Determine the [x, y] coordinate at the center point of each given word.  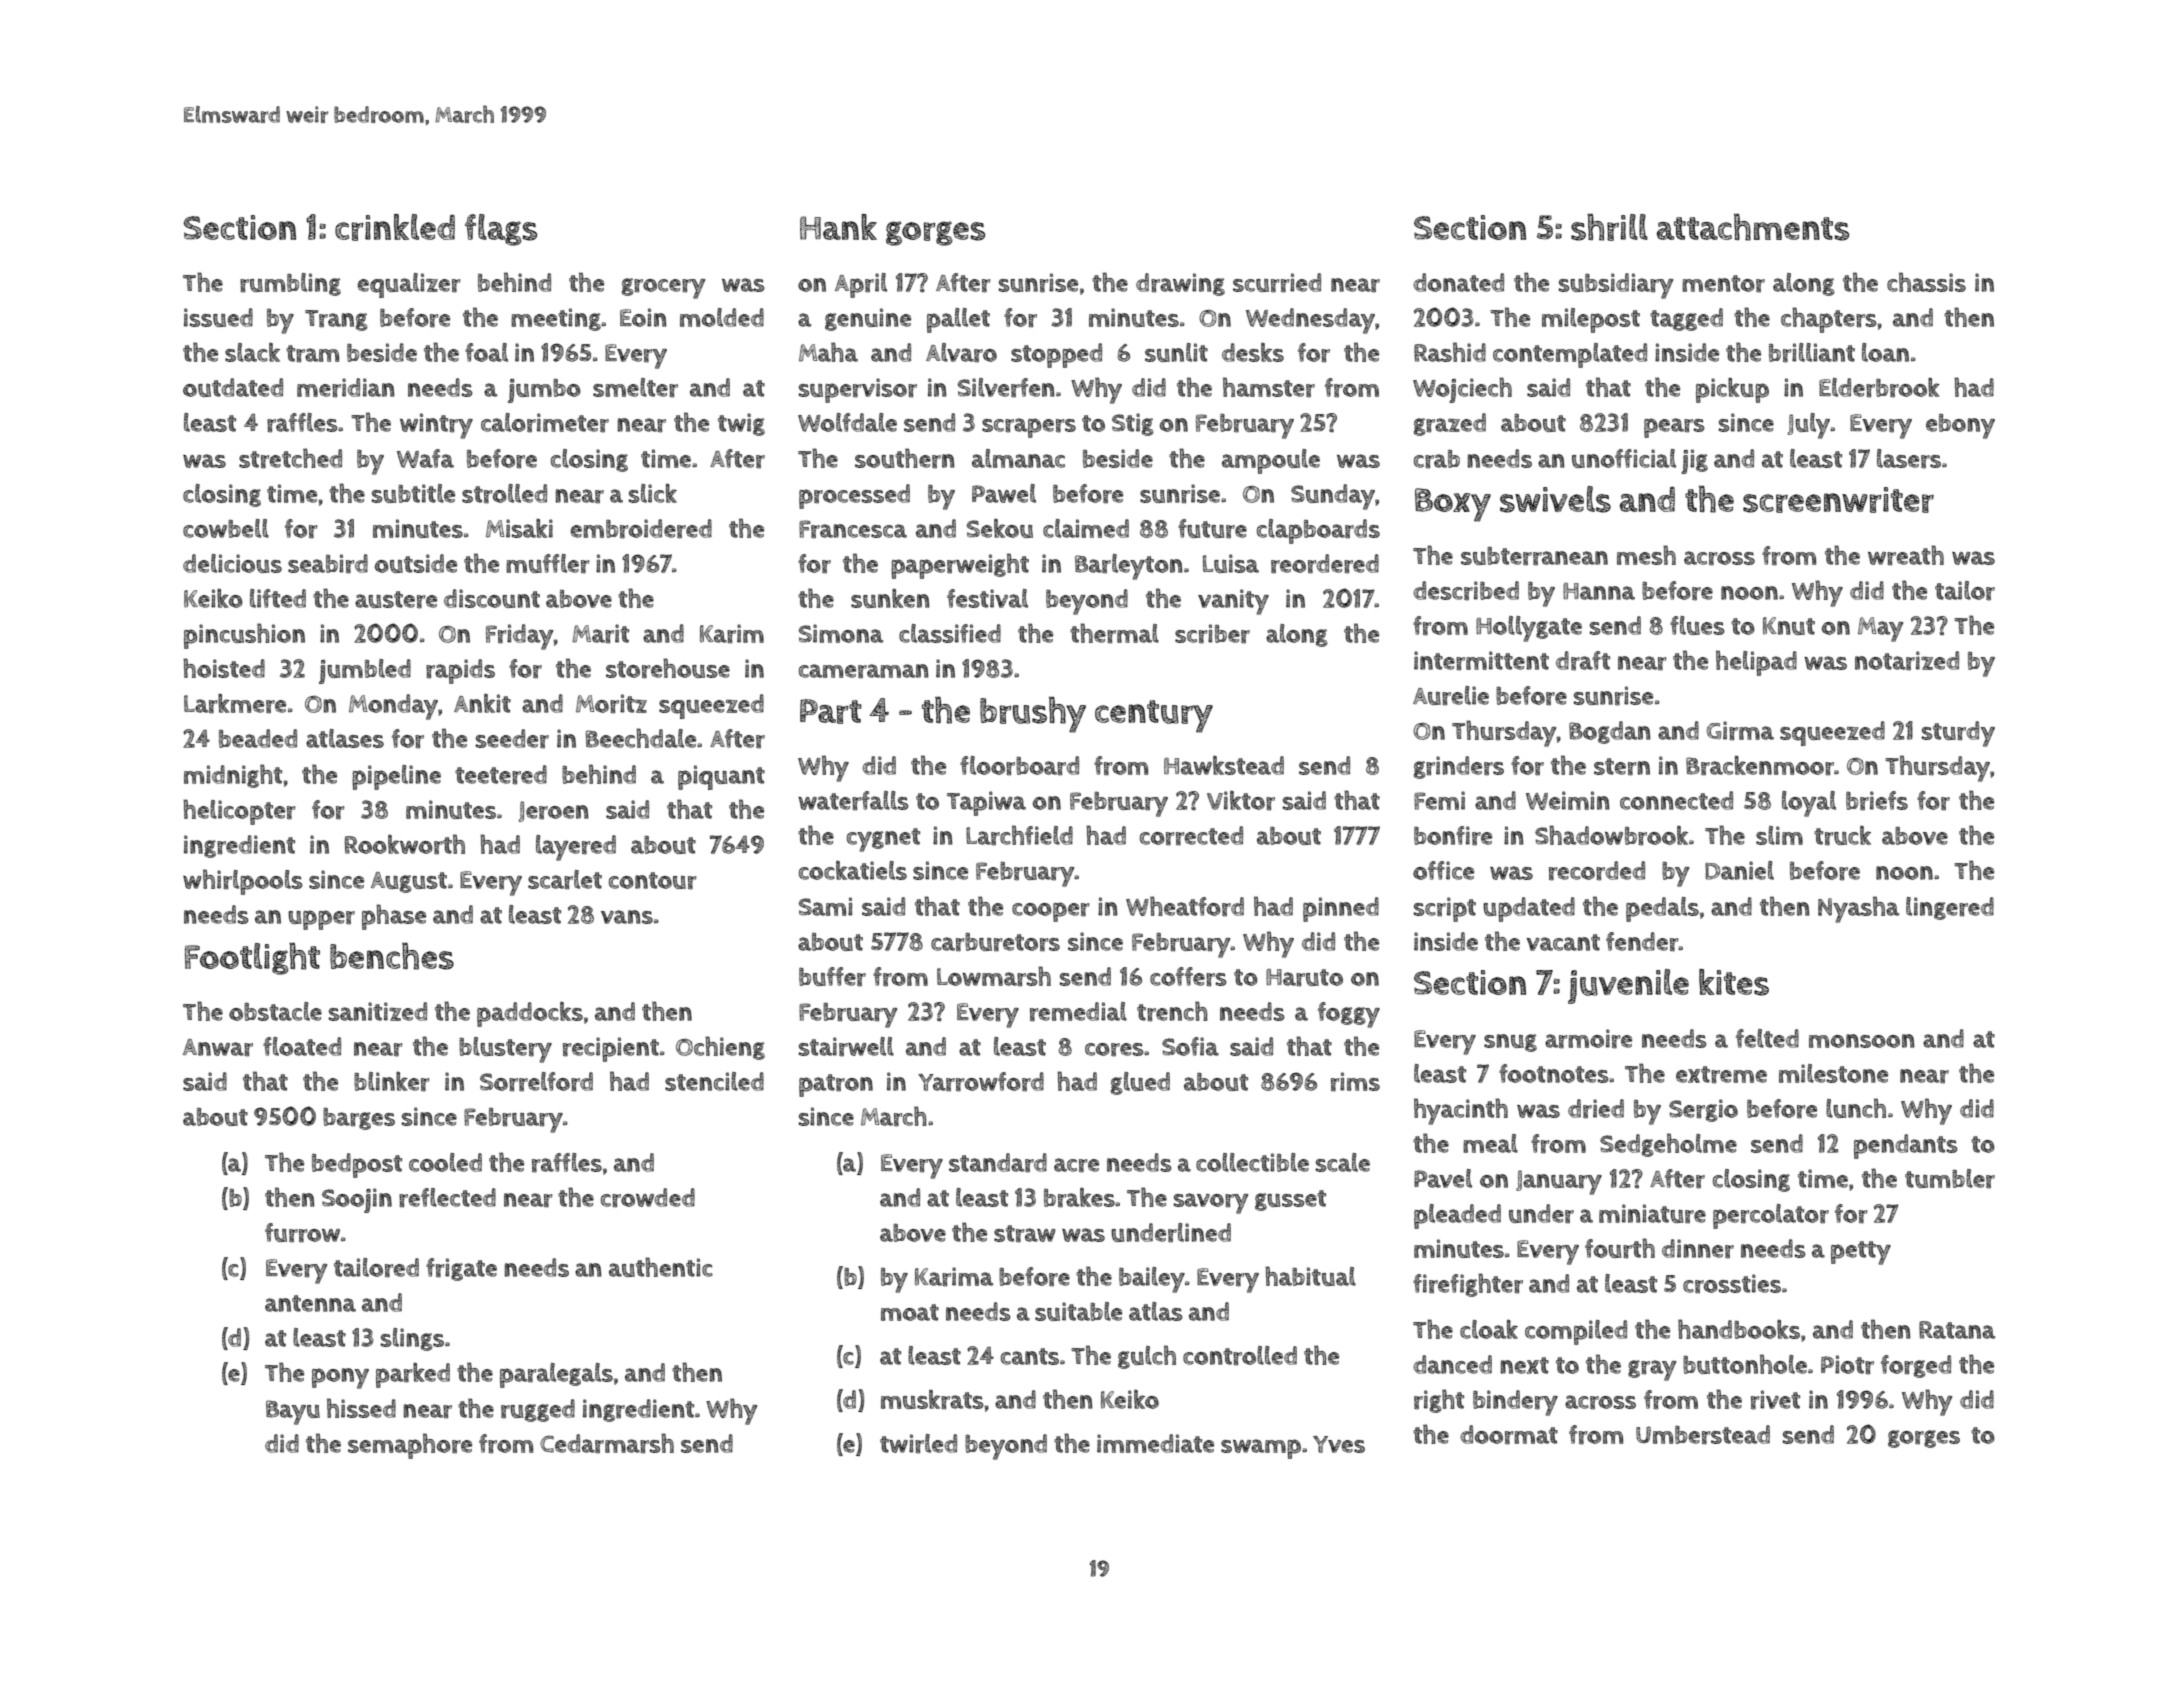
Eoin [643, 317]
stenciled [714, 1081]
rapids [460, 671]
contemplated [1570, 355]
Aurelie [1451, 696]
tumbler [1950, 1179]
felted [1767, 1038]
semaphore [410, 1446]
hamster [1269, 387]
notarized [1907, 661]
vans [627, 917]
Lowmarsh [994, 976]
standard [998, 1163]
